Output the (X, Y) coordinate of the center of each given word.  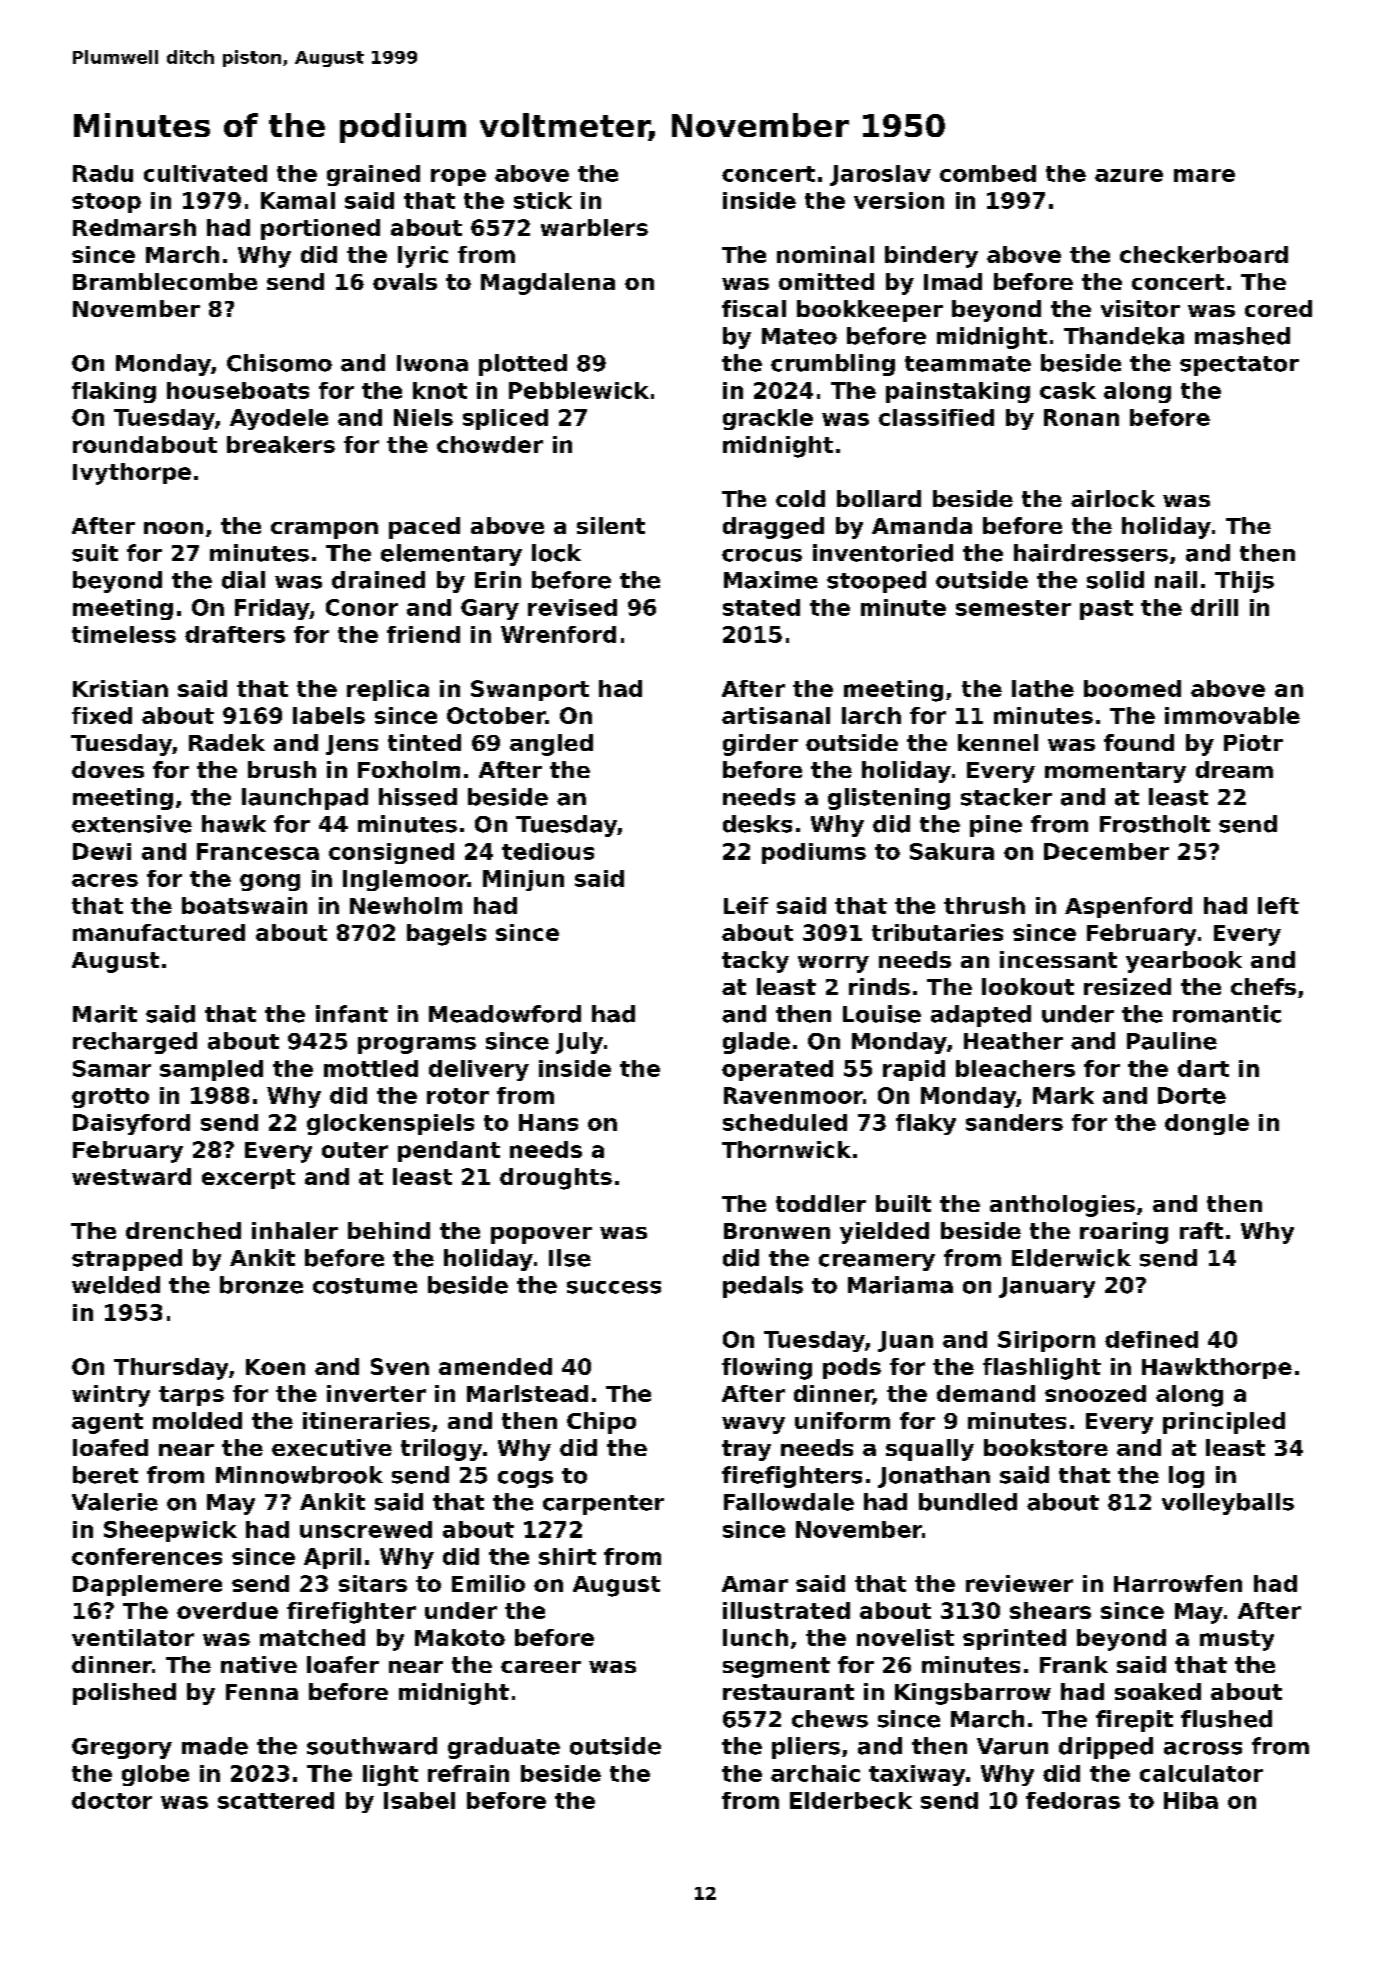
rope (458, 177)
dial (243, 580)
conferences (147, 1556)
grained (373, 175)
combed (988, 173)
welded (116, 1285)
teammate (968, 364)
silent (611, 525)
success (614, 1287)
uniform (842, 1420)
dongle (1207, 1124)
